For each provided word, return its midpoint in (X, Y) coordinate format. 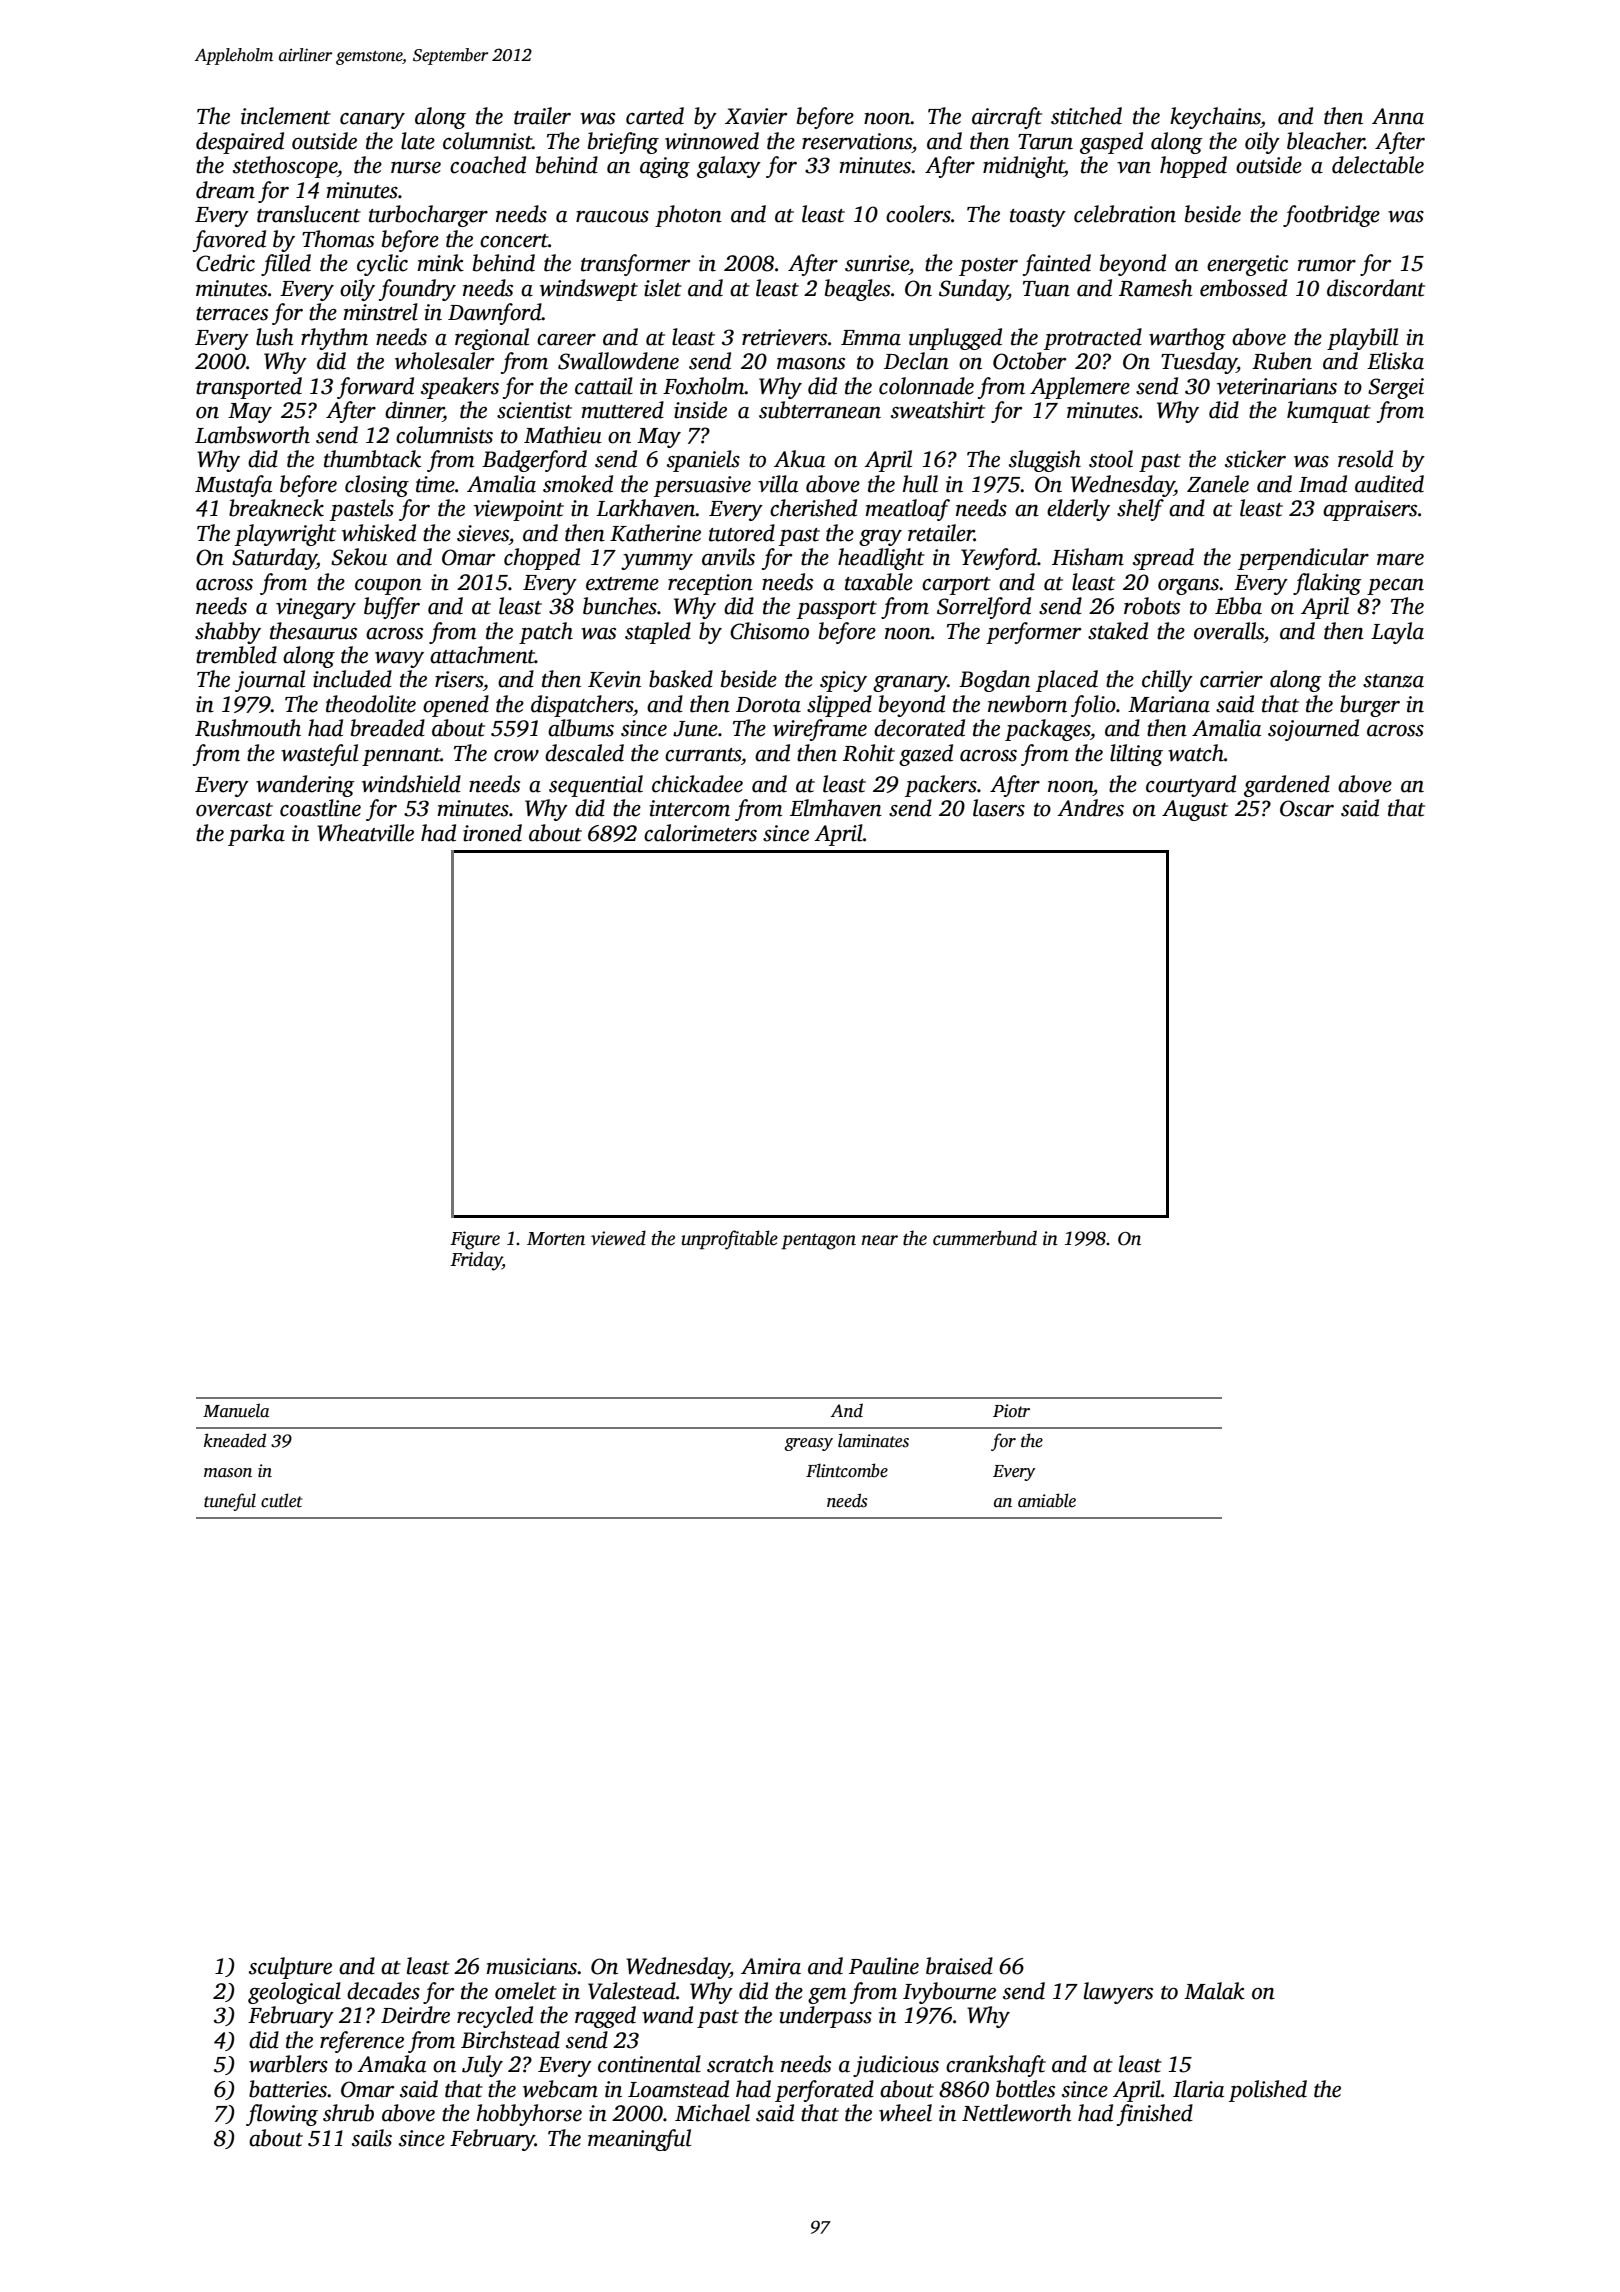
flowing (282, 2115)
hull (920, 484)
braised (959, 1966)
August (1195, 810)
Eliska (1395, 361)
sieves (483, 533)
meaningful (639, 2140)
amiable (1047, 1500)
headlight (881, 559)
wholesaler (444, 361)
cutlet (282, 1500)
